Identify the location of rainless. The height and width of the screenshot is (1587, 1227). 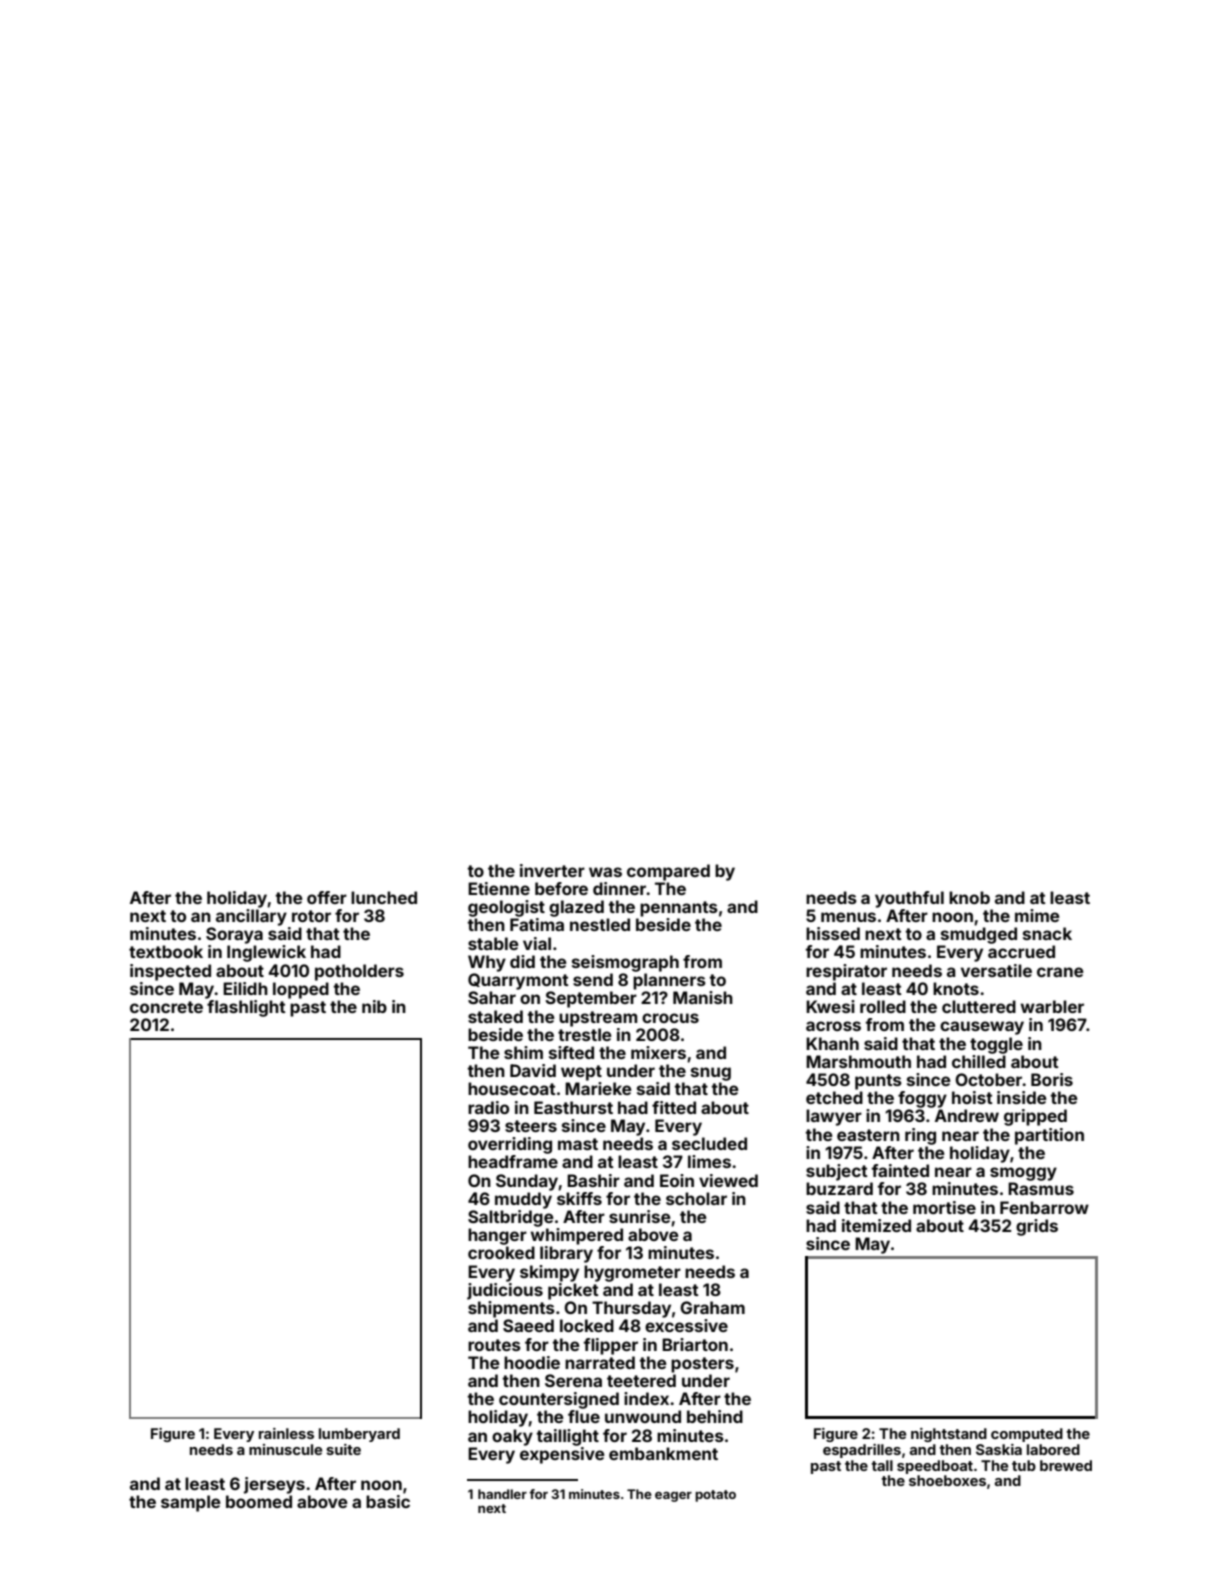
(286, 1433).
